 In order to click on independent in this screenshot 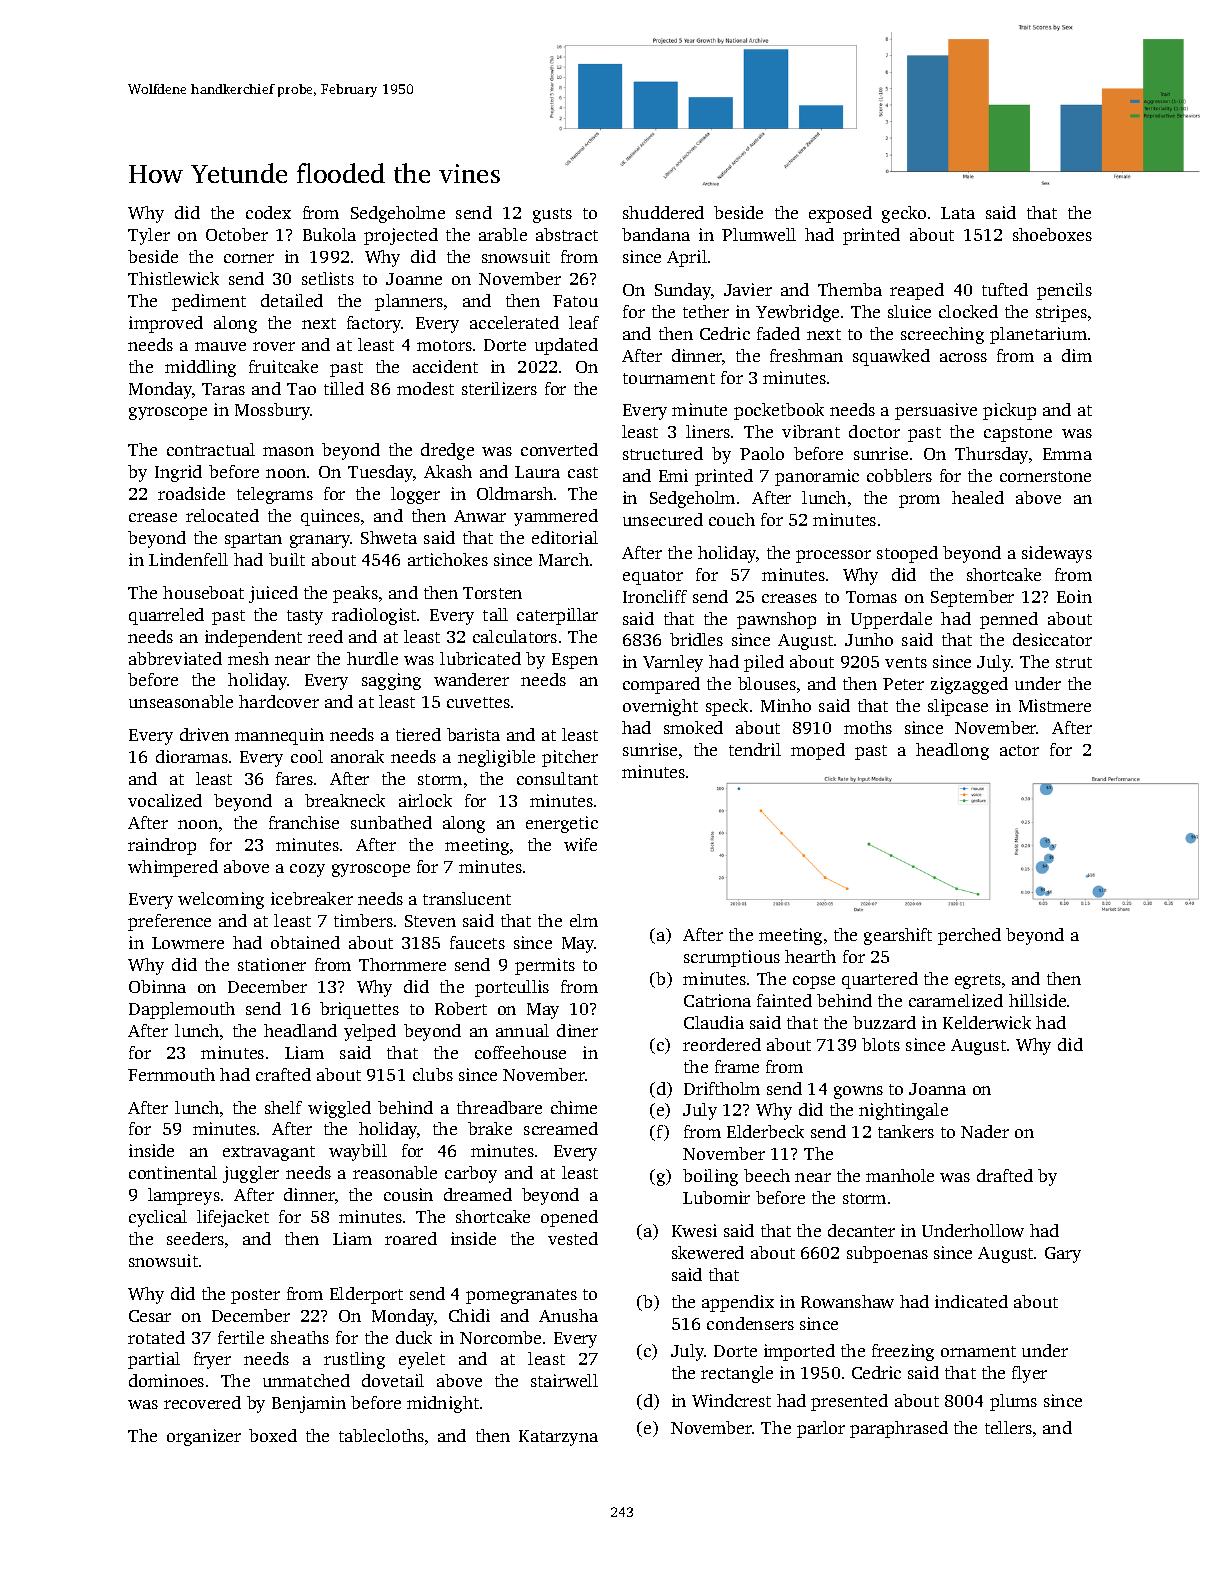, I will do `click(253, 638)`.
